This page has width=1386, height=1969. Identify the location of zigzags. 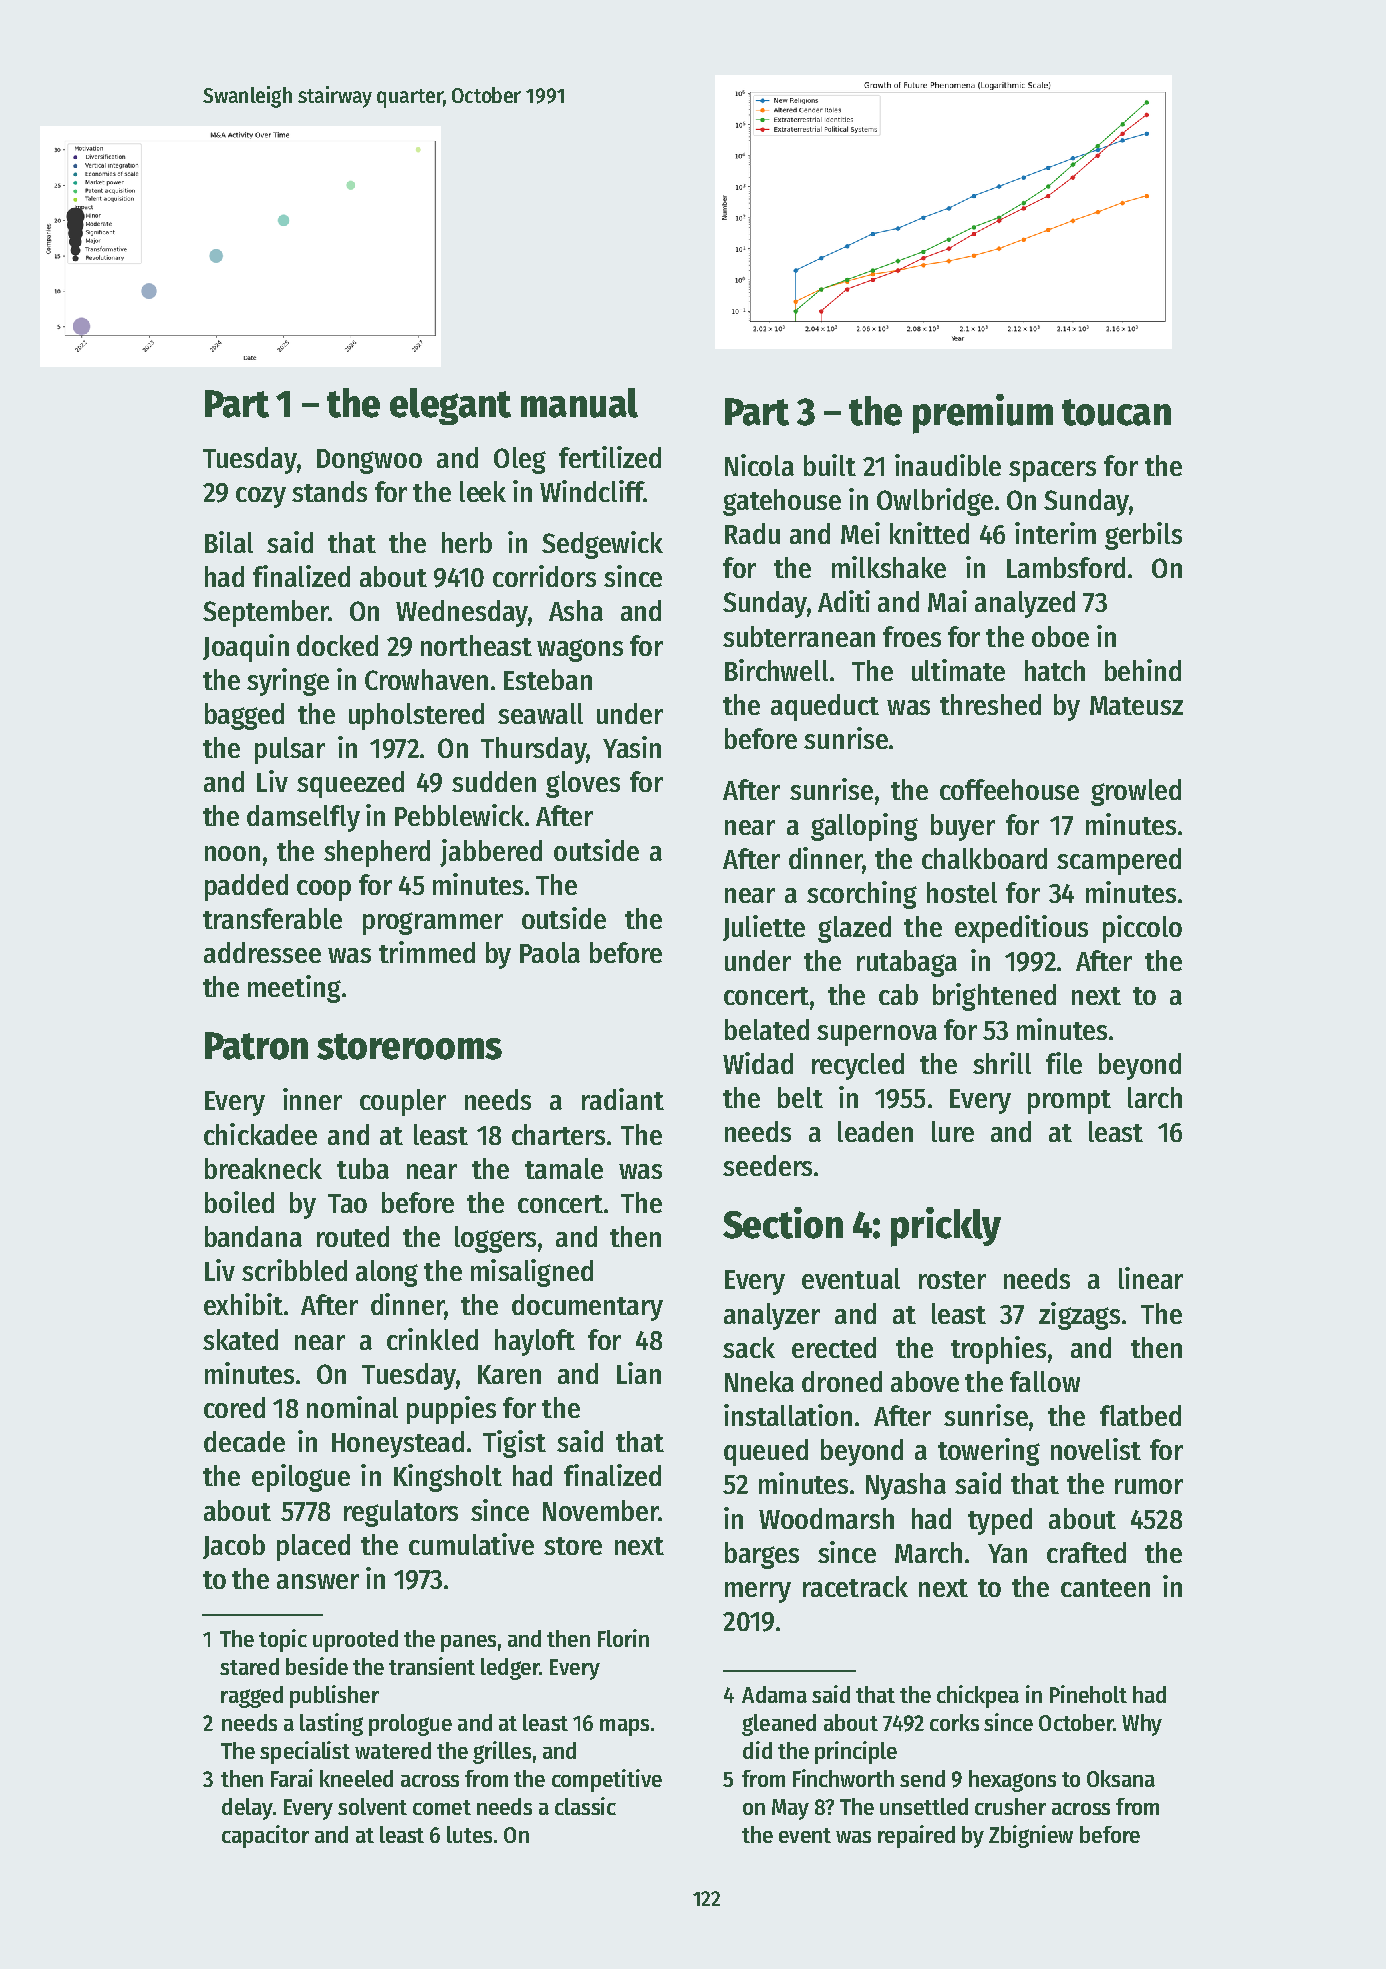
(1079, 1316).
